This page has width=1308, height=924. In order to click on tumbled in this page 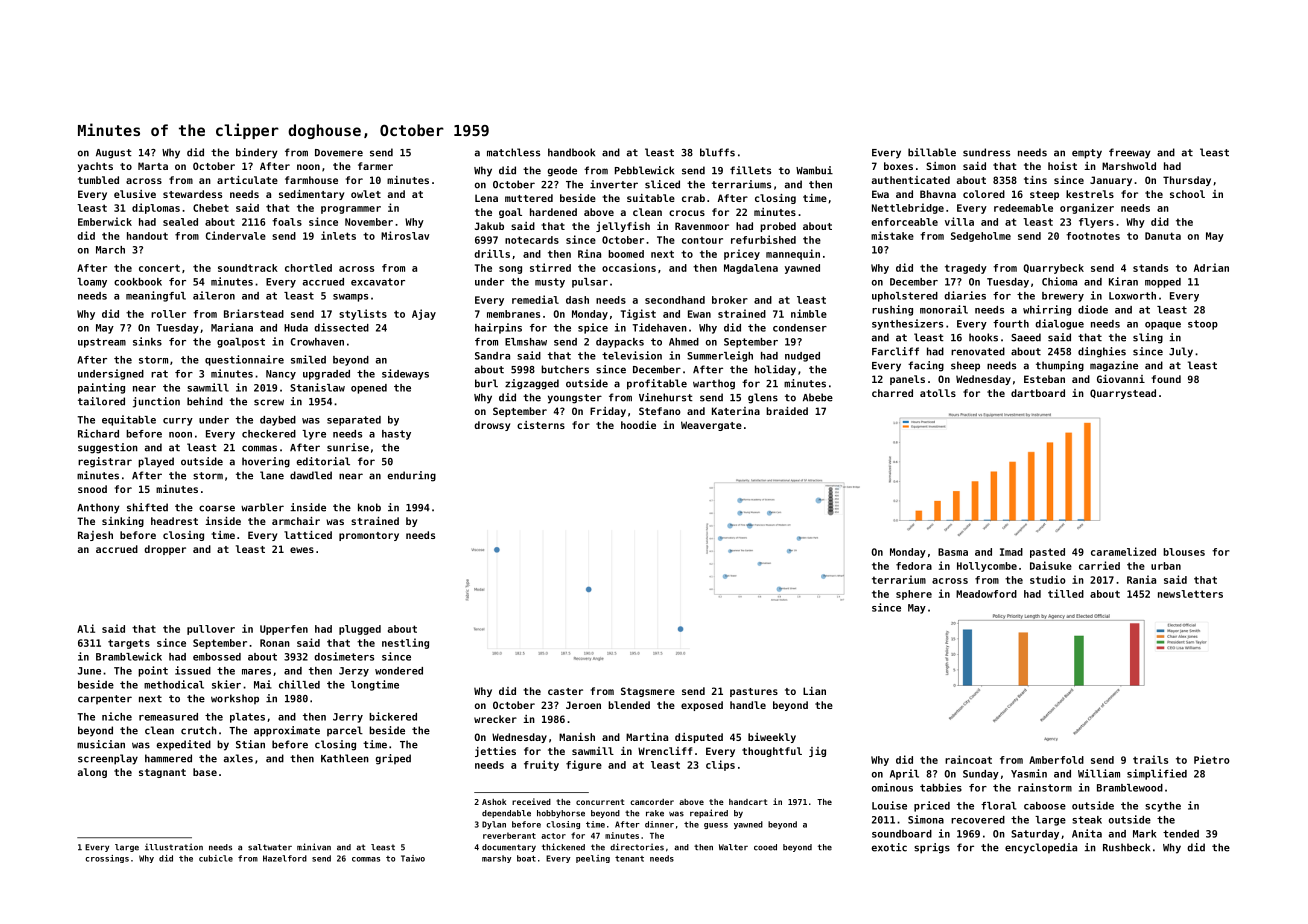, I will do `click(98, 180)`.
